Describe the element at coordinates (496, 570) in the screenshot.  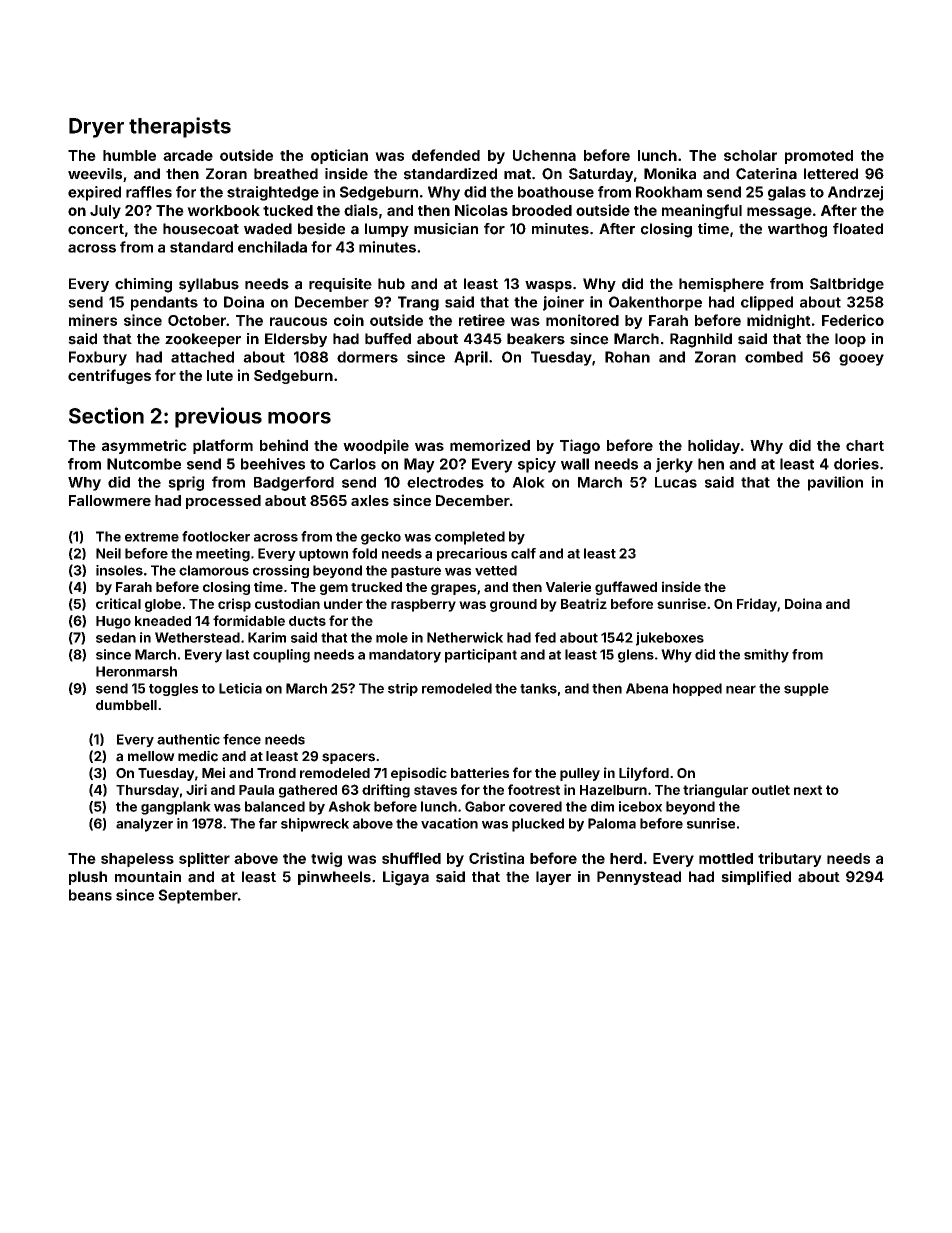
I see `vetted` at that location.
